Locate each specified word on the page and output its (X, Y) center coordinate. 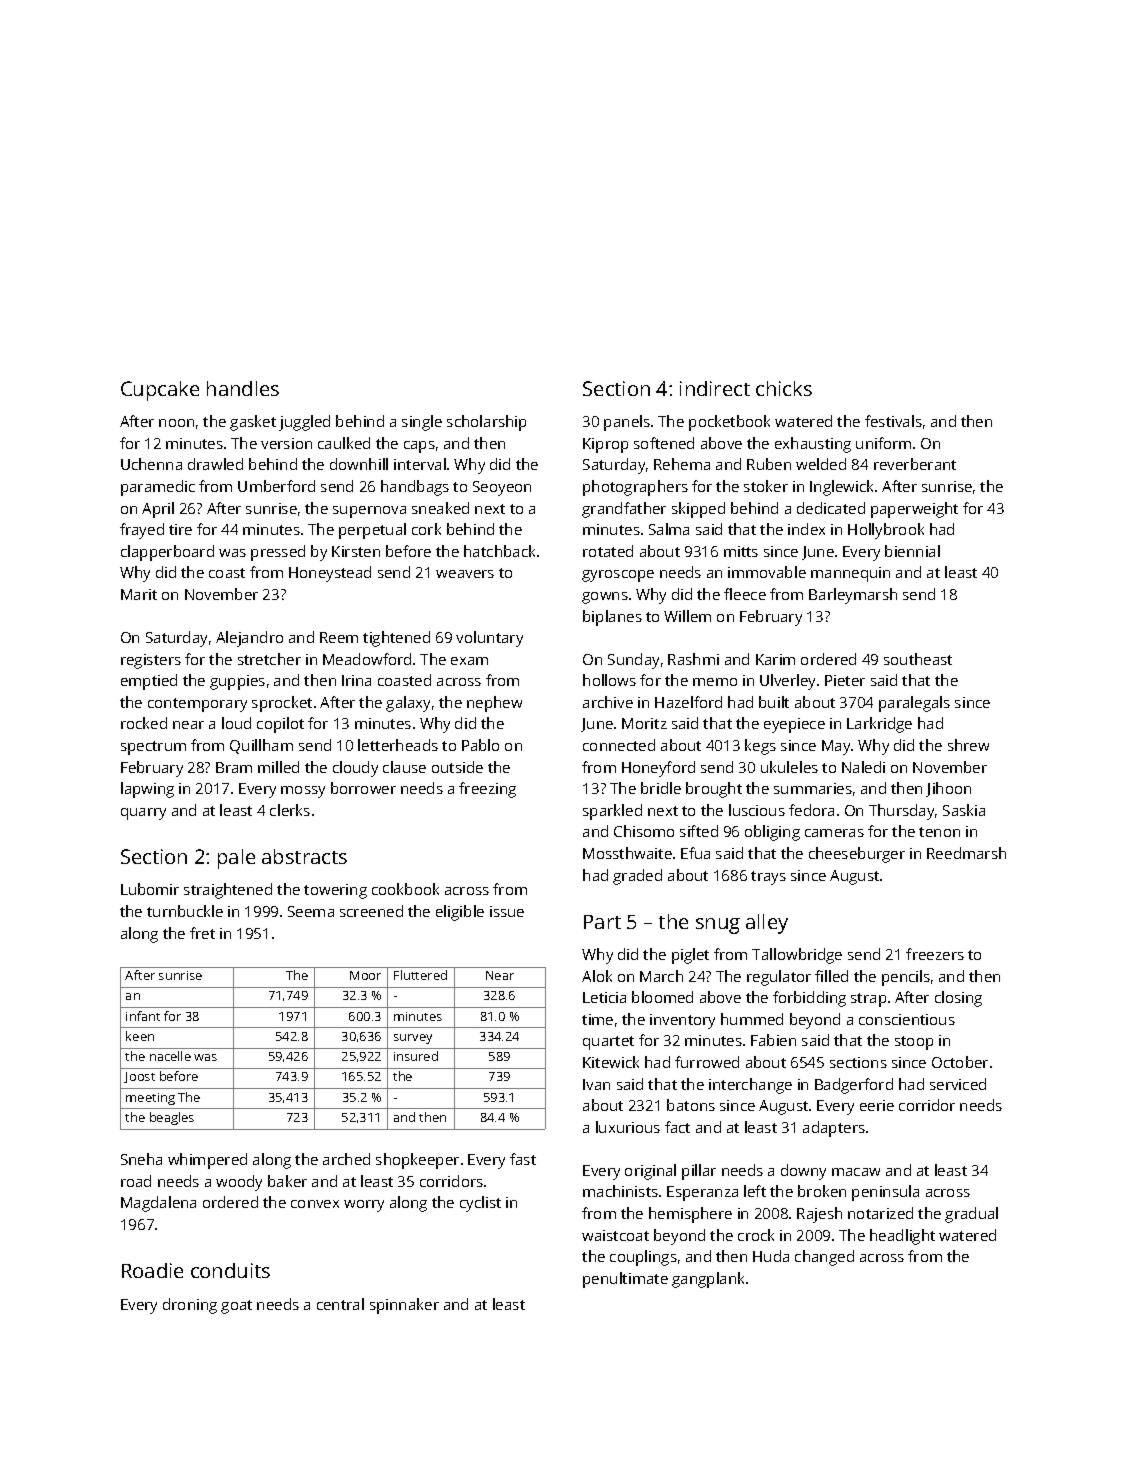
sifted (699, 831)
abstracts (304, 856)
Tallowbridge (797, 956)
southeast (918, 659)
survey (413, 1039)
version (286, 443)
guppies (237, 682)
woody (239, 1183)
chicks (784, 388)
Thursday (901, 812)
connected (619, 745)
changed (824, 1258)
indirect (715, 388)
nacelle (170, 1056)
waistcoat (615, 1235)
